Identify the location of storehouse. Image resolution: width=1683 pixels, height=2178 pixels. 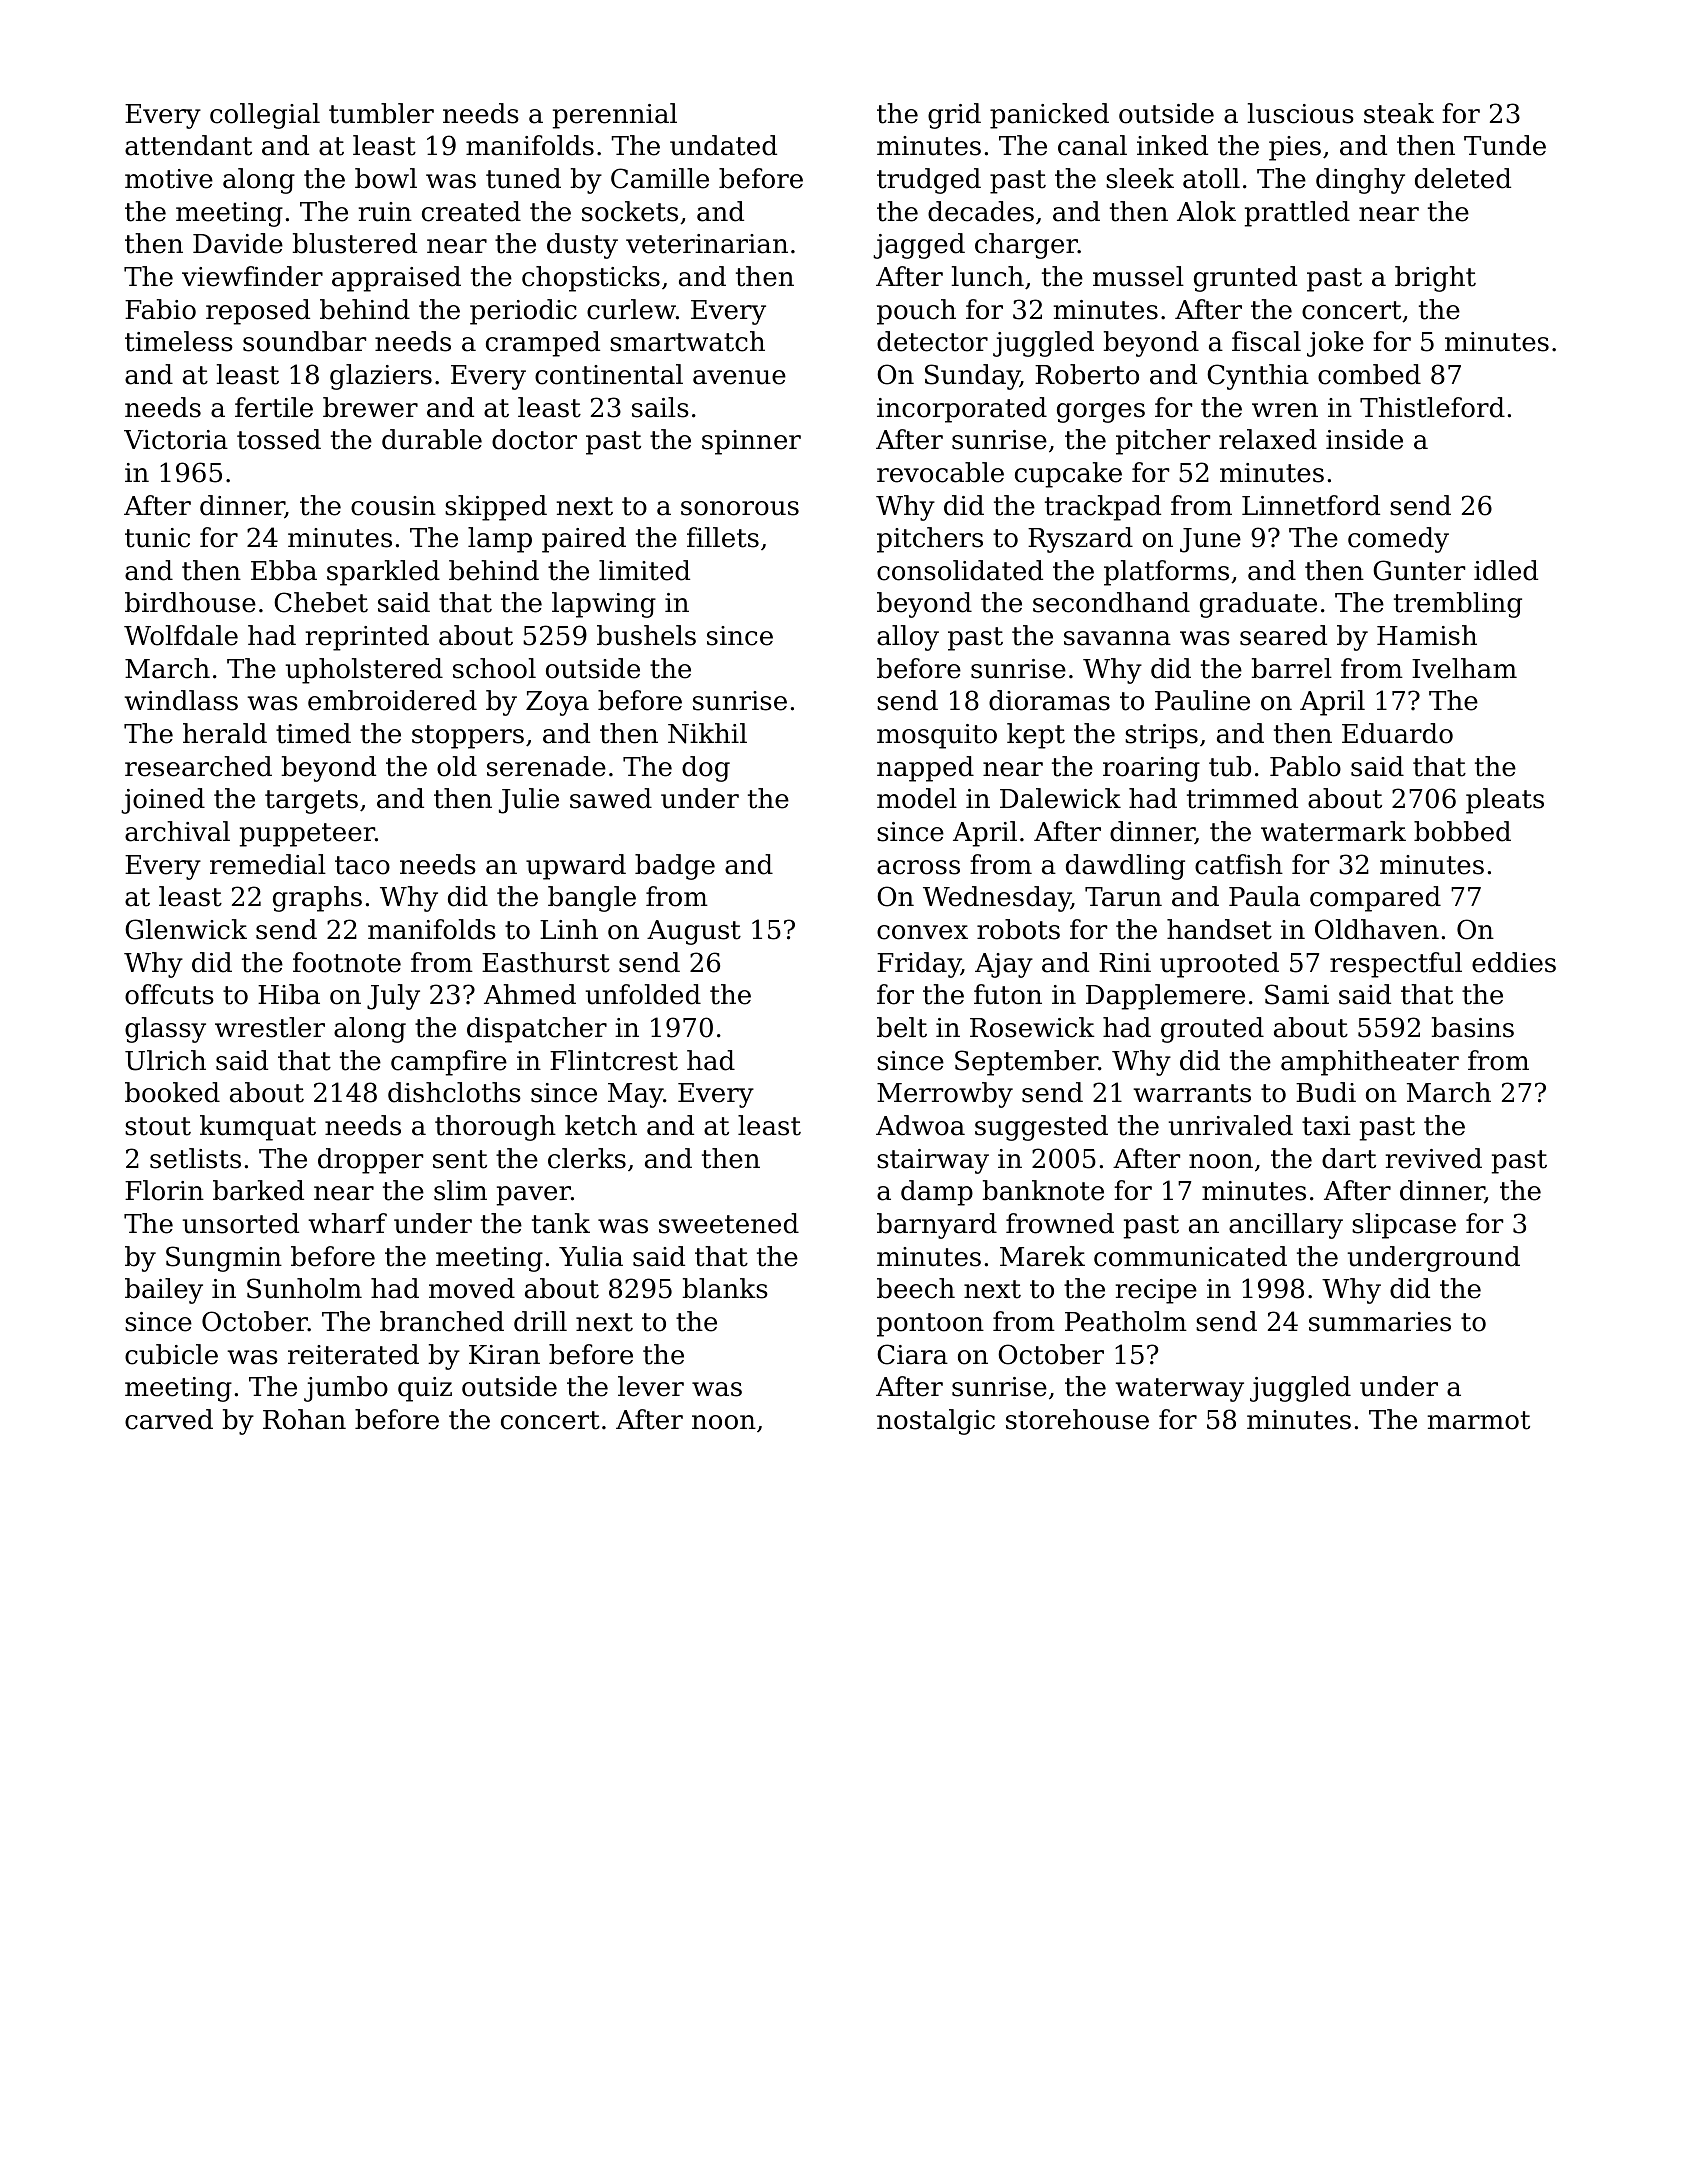
(1077, 1419).
